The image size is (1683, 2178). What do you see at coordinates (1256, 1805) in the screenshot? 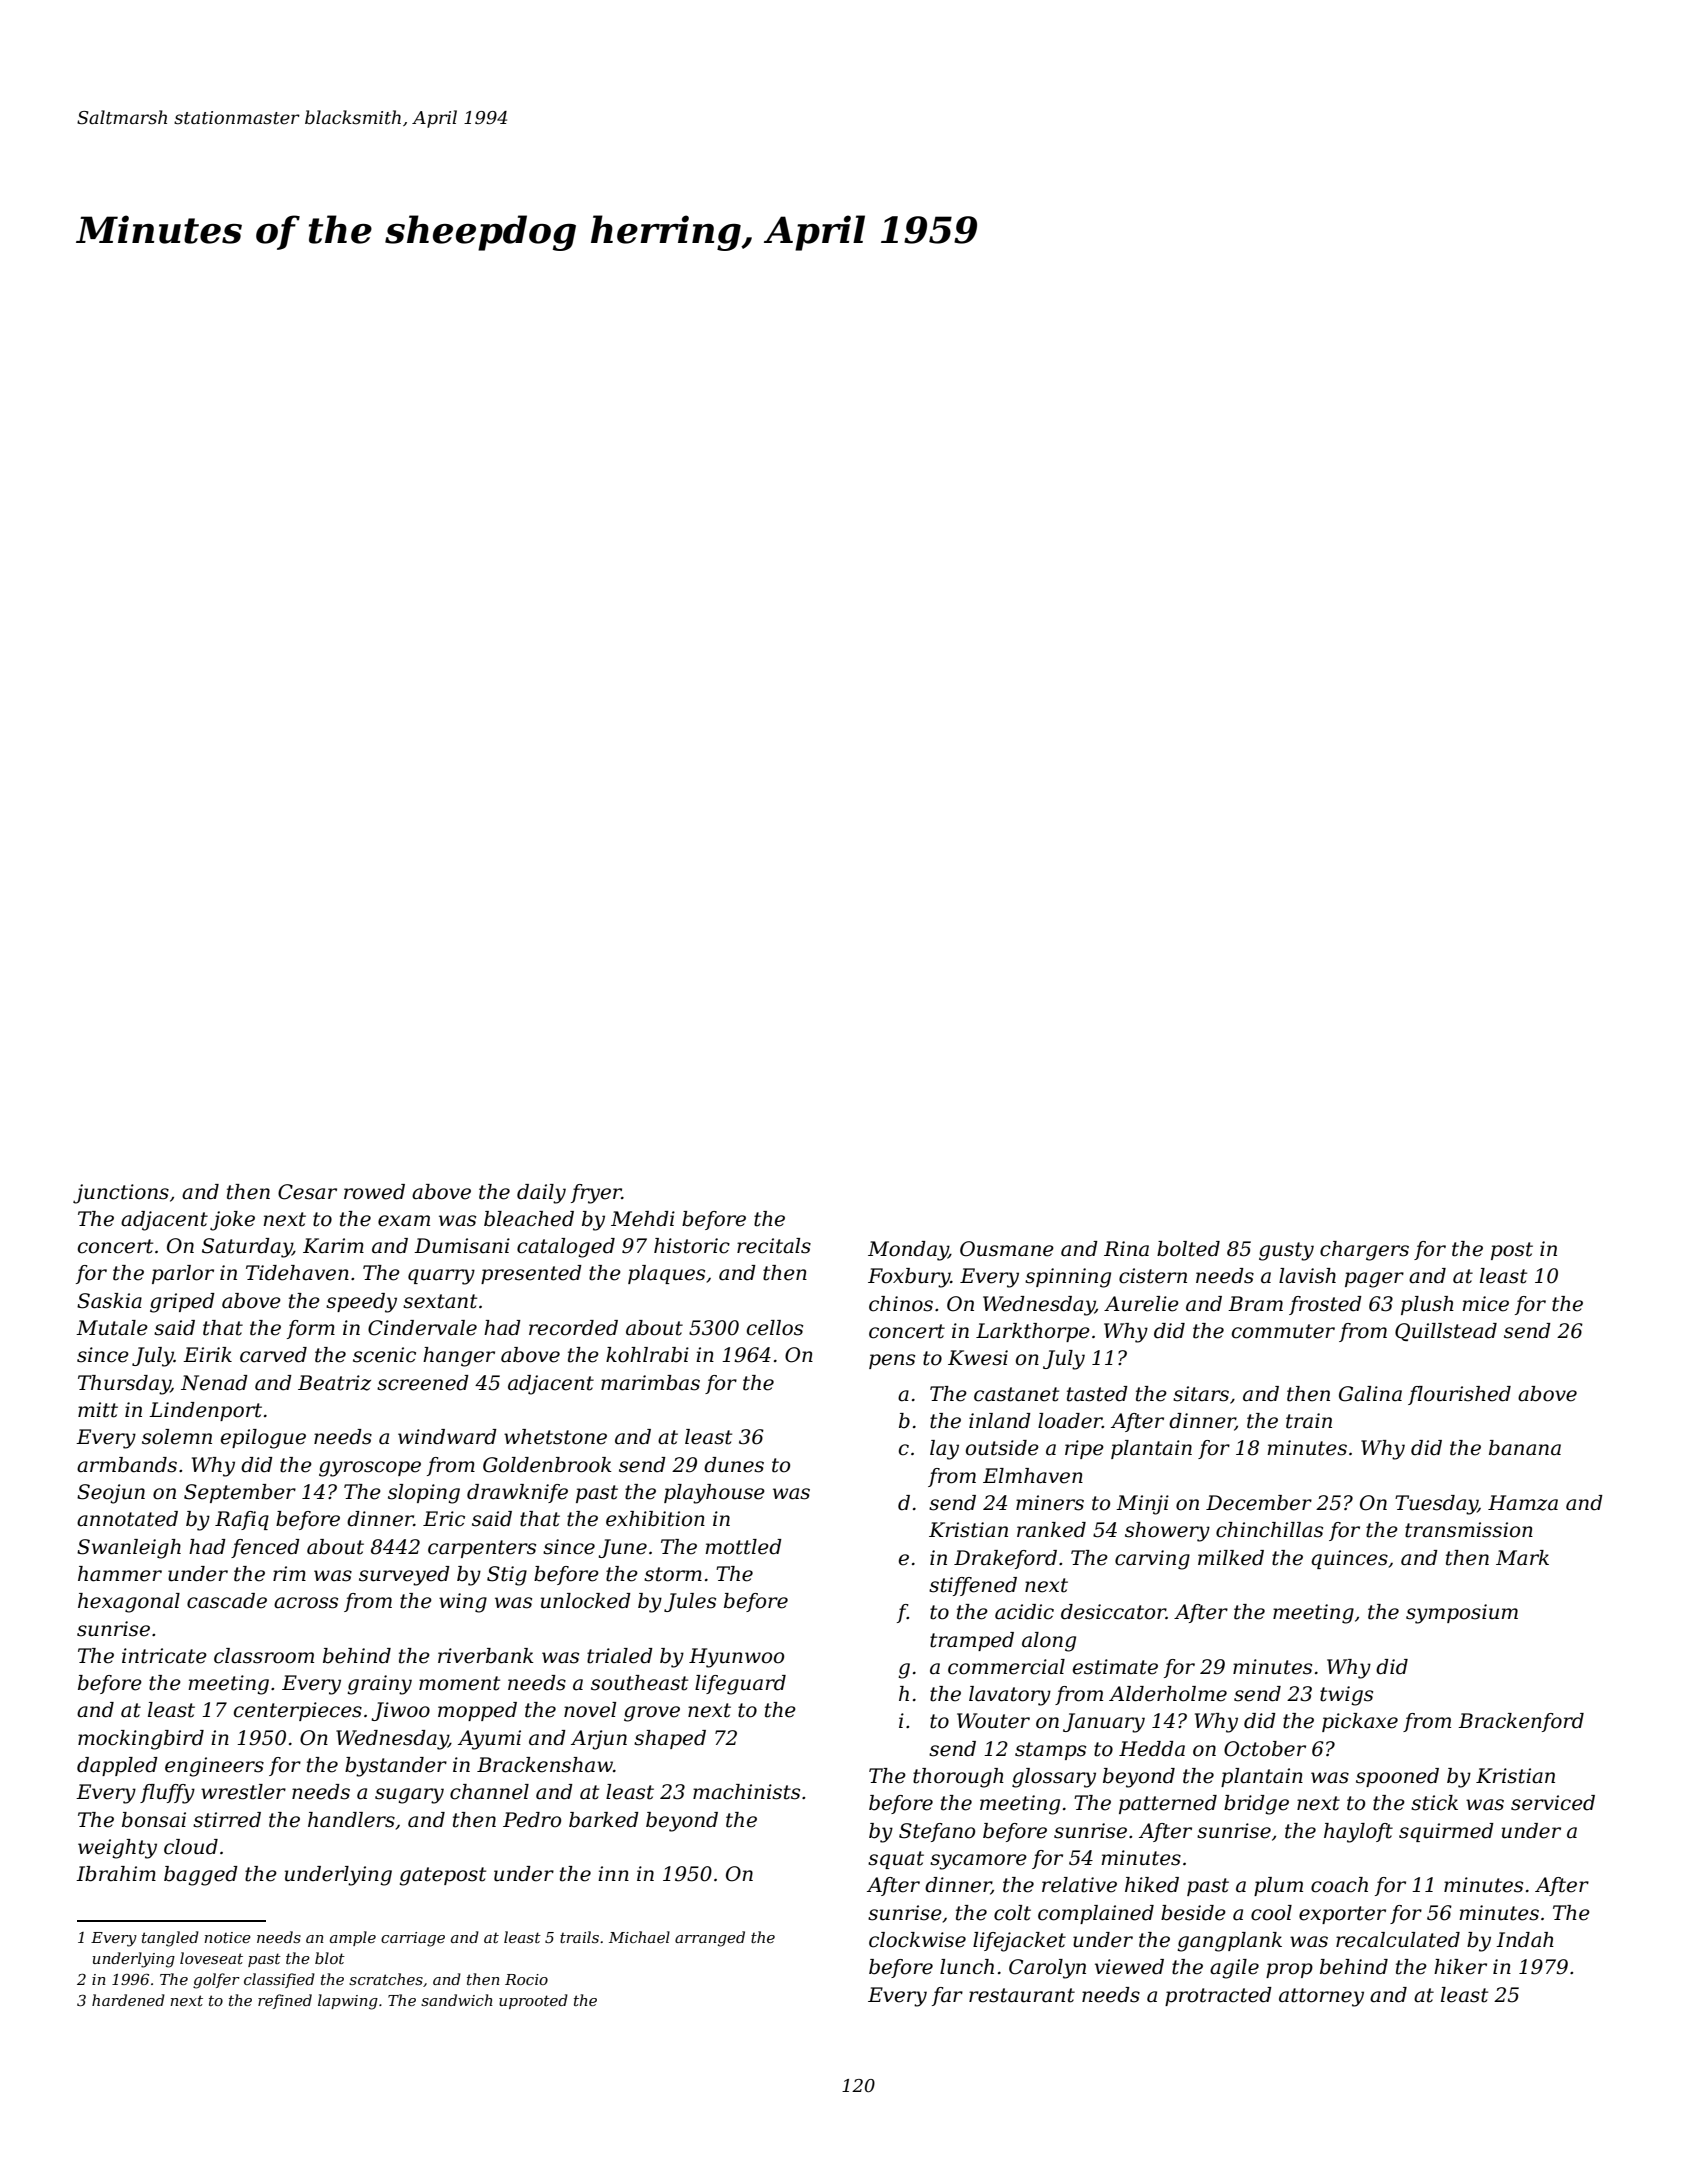
I see `bridge` at bounding box center [1256, 1805].
